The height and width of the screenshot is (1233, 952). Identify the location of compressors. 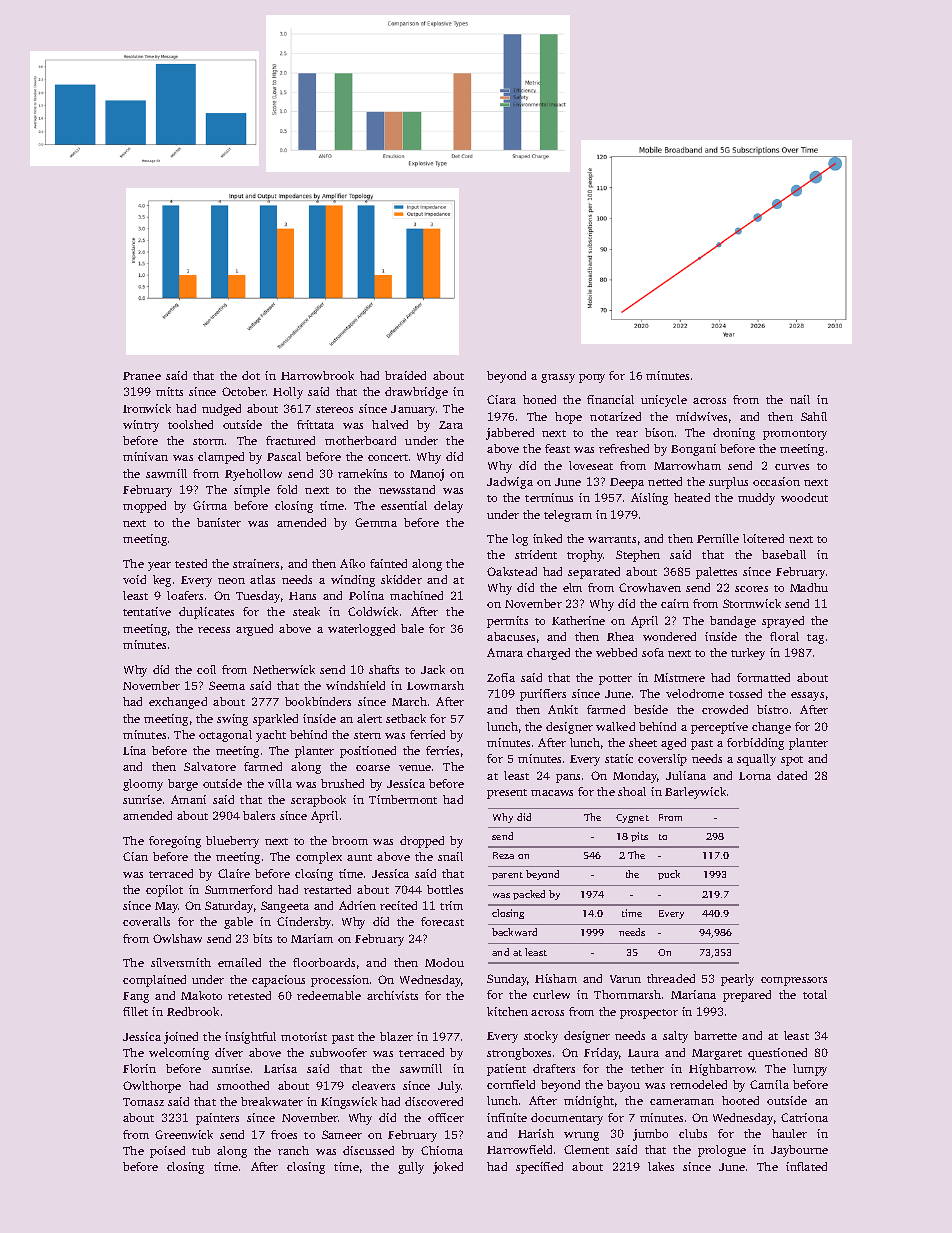
(794, 981).
